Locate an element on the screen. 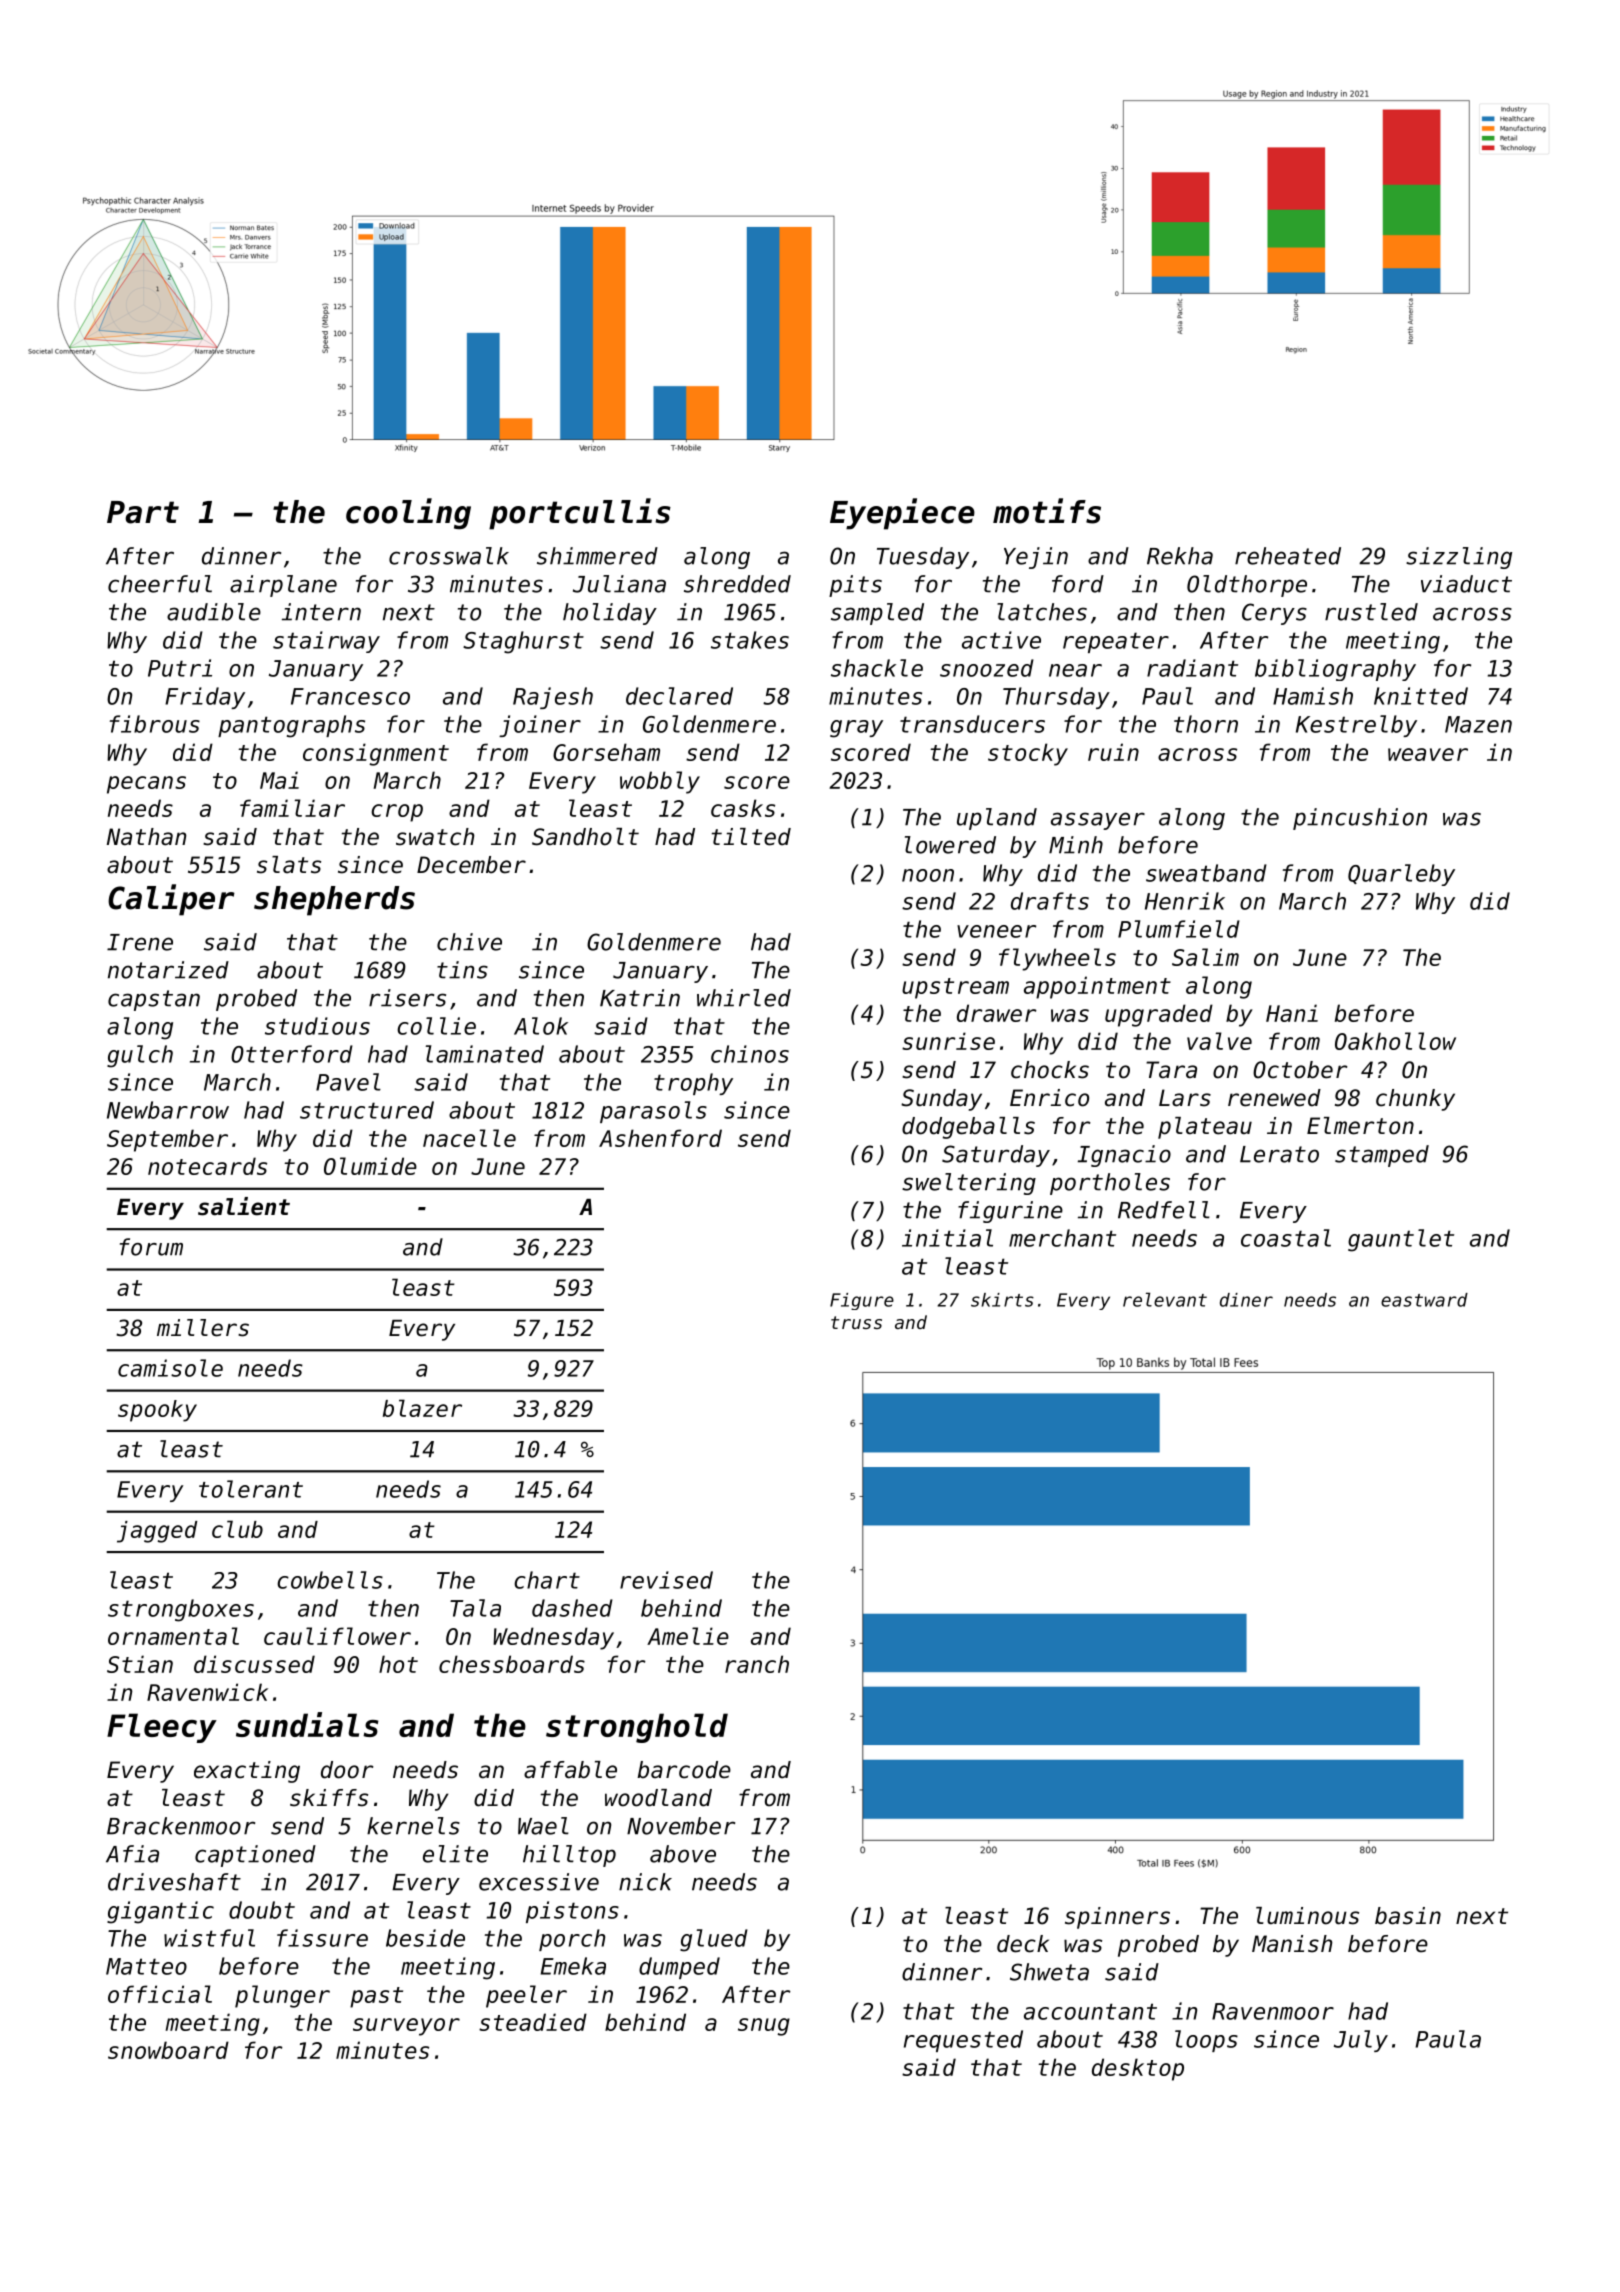 Image resolution: width=1620 pixels, height=2292 pixels. dumped is located at coordinates (679, 1968).
